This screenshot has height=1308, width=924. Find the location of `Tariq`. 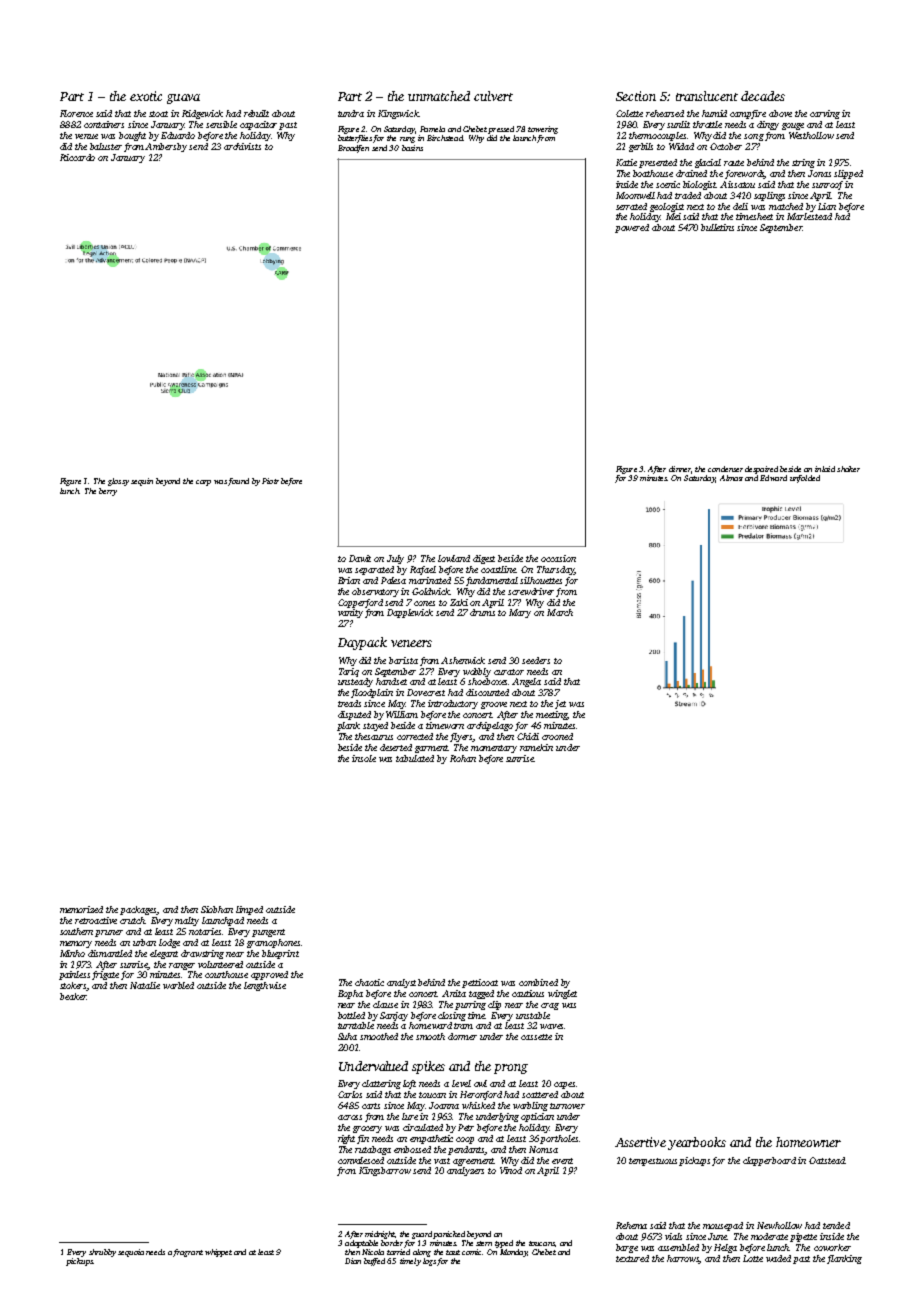

Tariq is located at coordinates (349, 672).
